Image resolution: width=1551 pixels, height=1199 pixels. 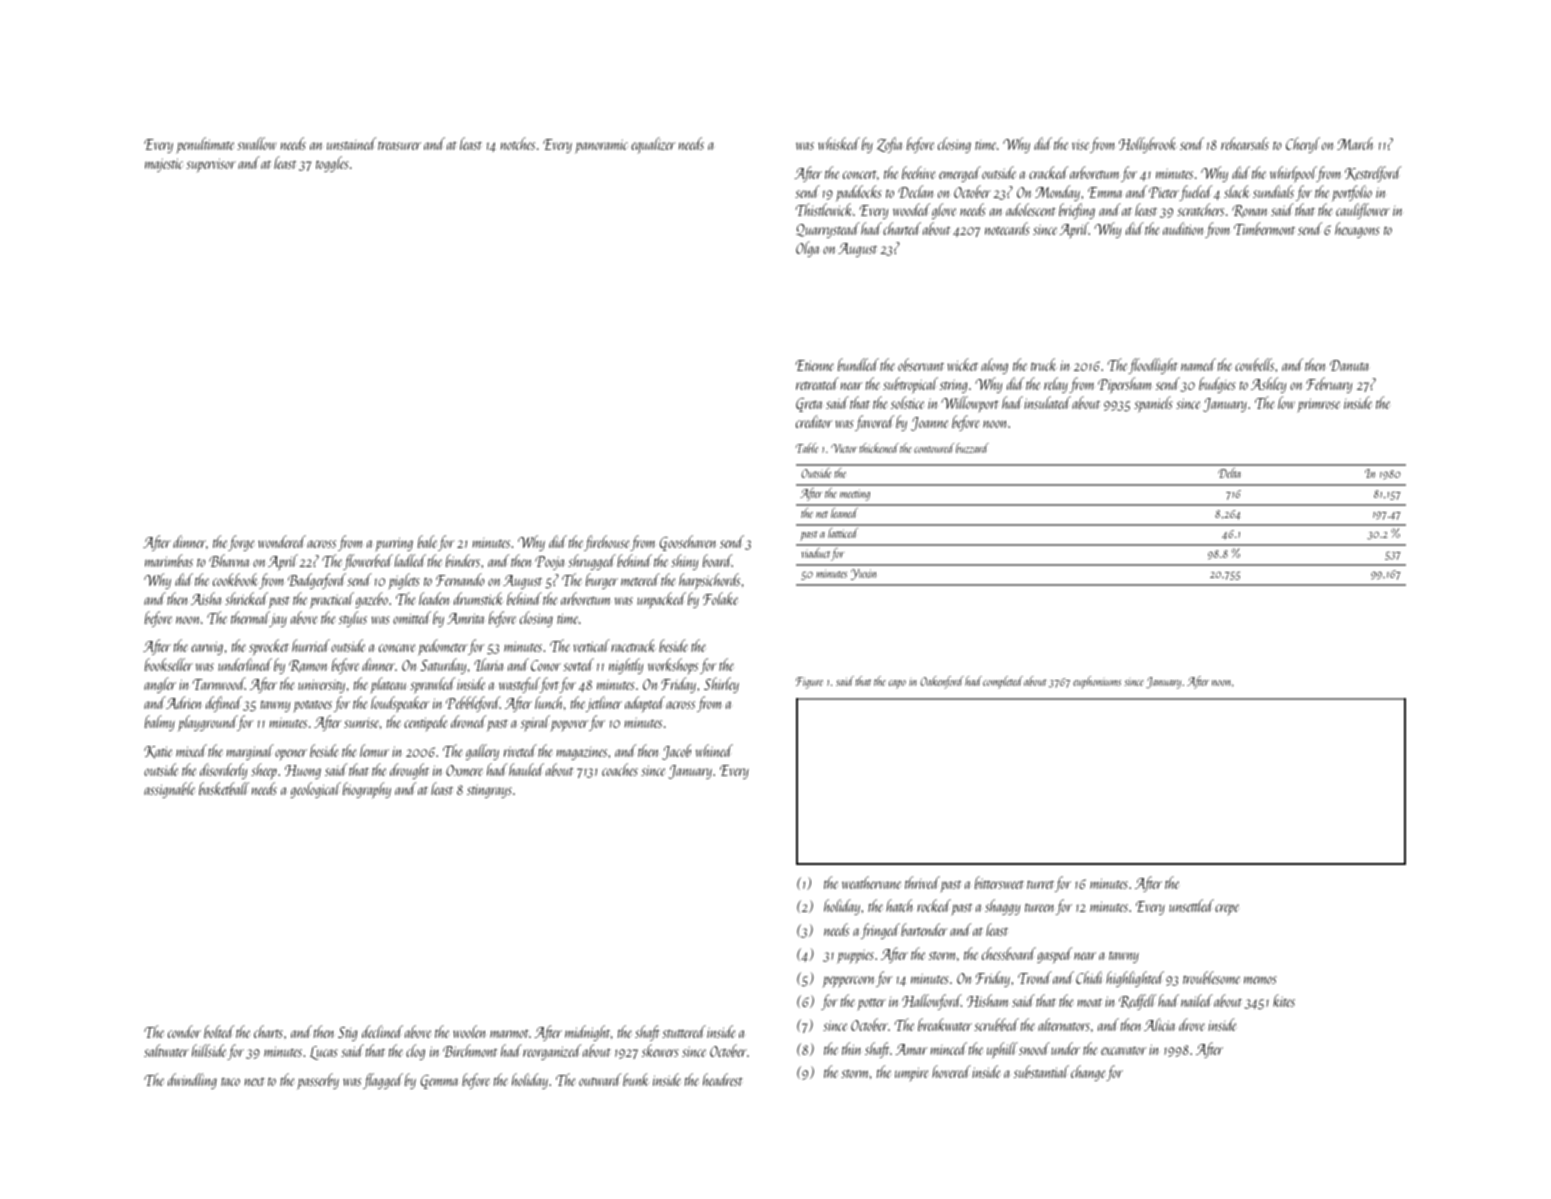 I want to click on crepe, so click(x=1227, y=910).
